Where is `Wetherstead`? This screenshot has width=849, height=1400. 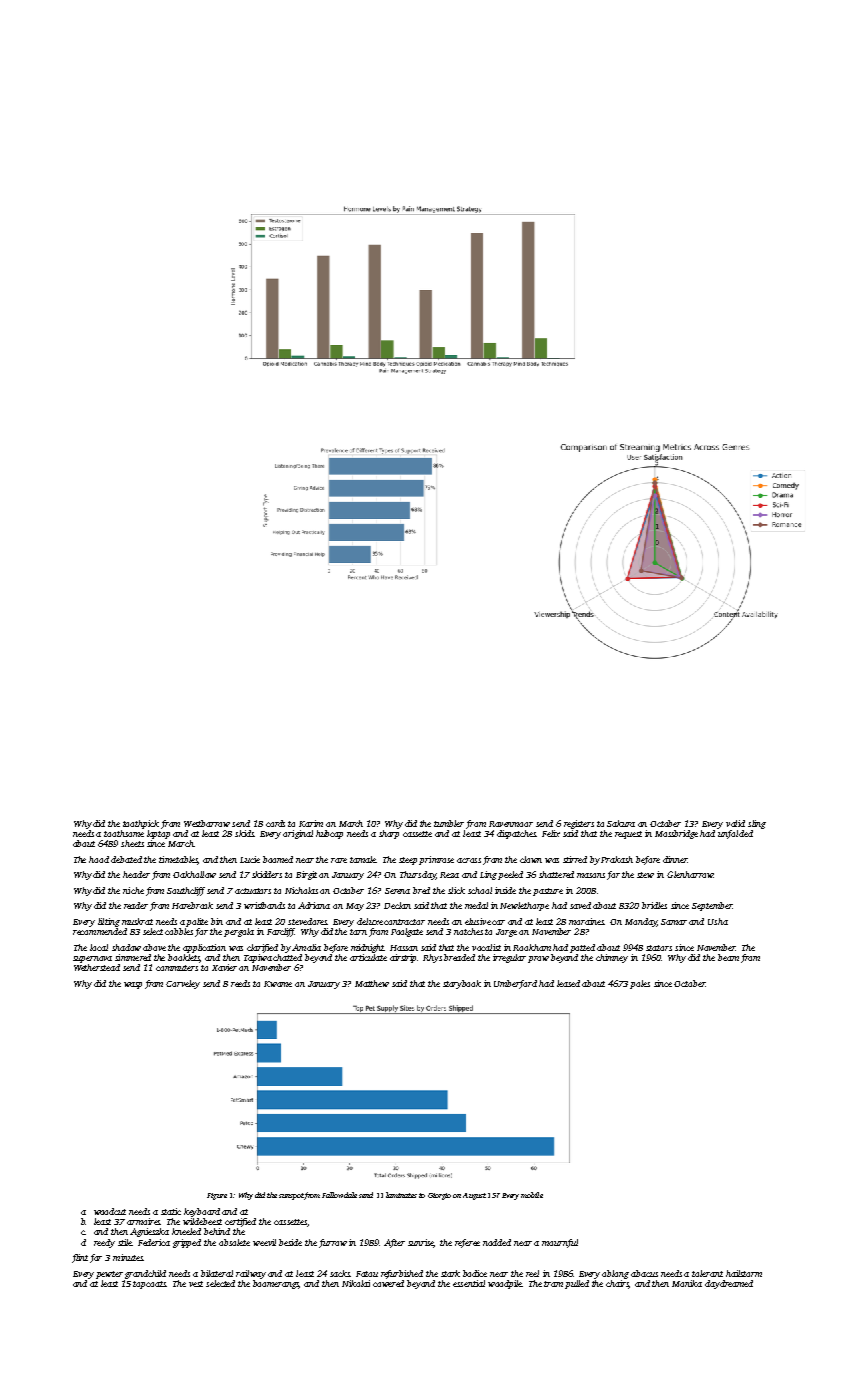
Wetherstead is located at coordinates (97, 967).
